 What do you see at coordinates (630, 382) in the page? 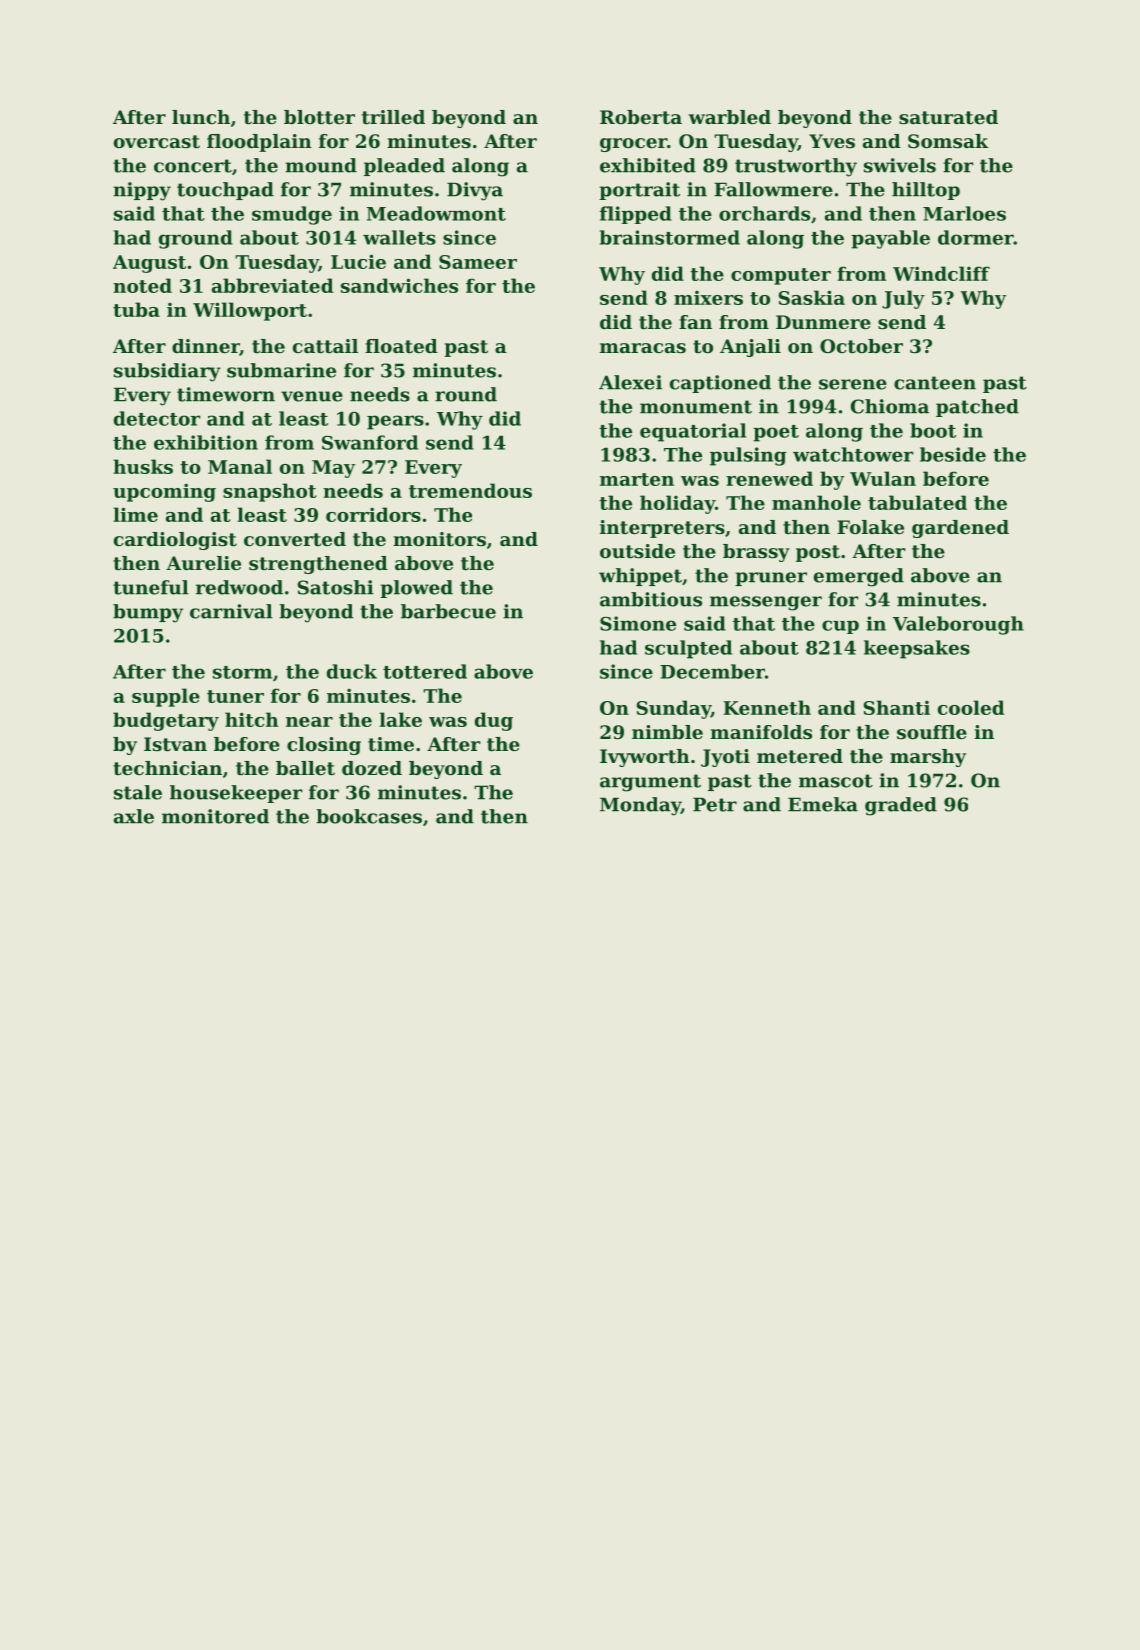
I see `Alexei` at bounding box center [630, 382].
